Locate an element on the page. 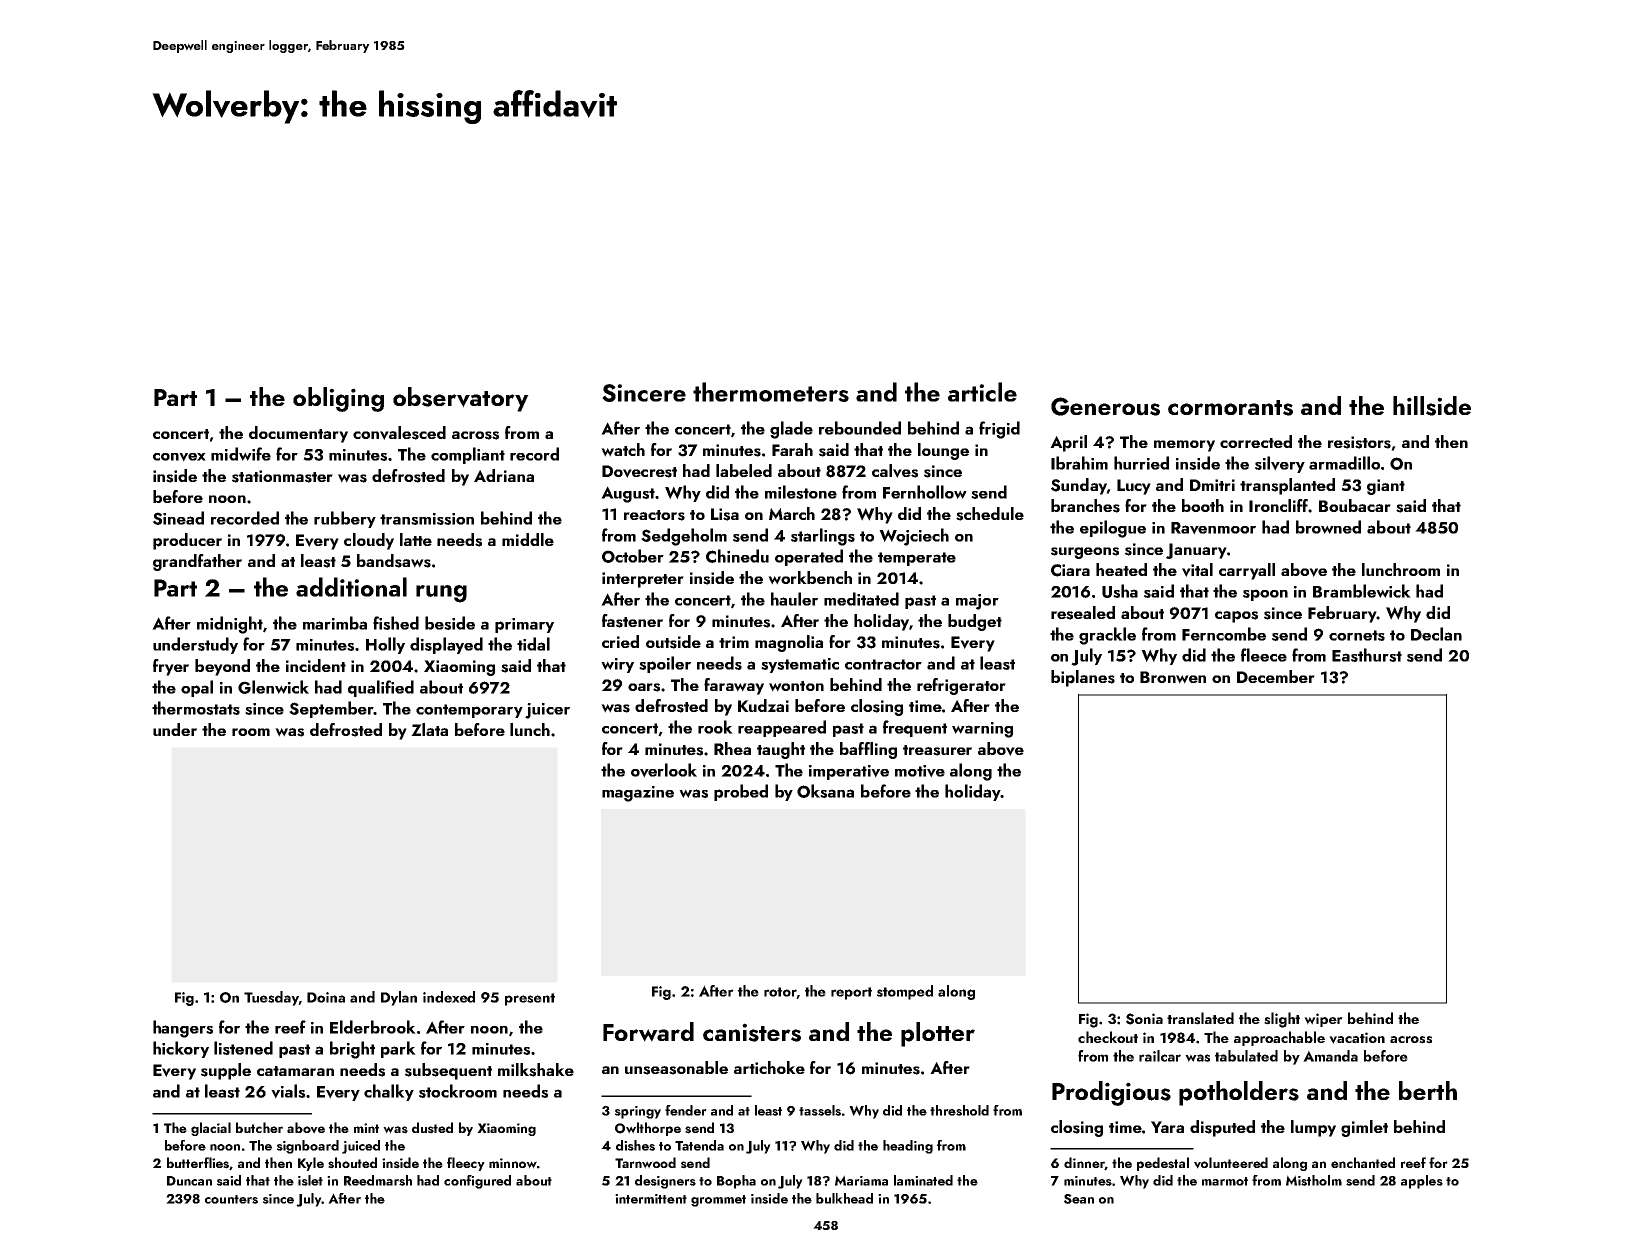 This page has width=1627, height=1257. warning is located at coordinates (982, 730).
